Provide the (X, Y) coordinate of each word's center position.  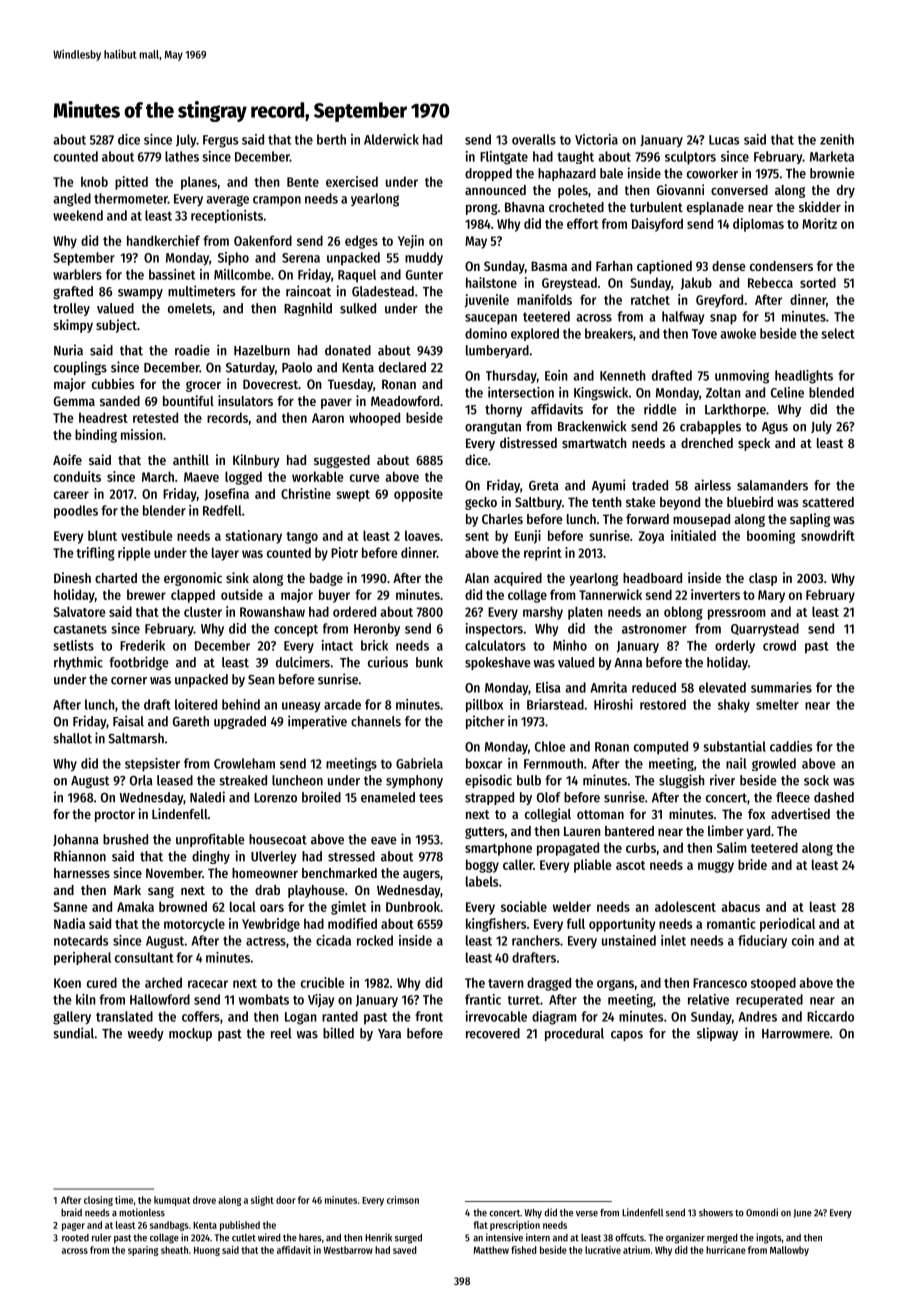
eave (384, 841)
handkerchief (163, 240)
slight (262, 1201)
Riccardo (830, 1016)
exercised (352, 181)
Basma (549, 266)
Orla (141, 780)
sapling (810, 520)
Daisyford (657, 225)
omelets (190, 308)
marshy (543, 613)
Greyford (719, 301)
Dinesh (72, 577)
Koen (67, 983)
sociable (524, 906)
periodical (787, 925)
